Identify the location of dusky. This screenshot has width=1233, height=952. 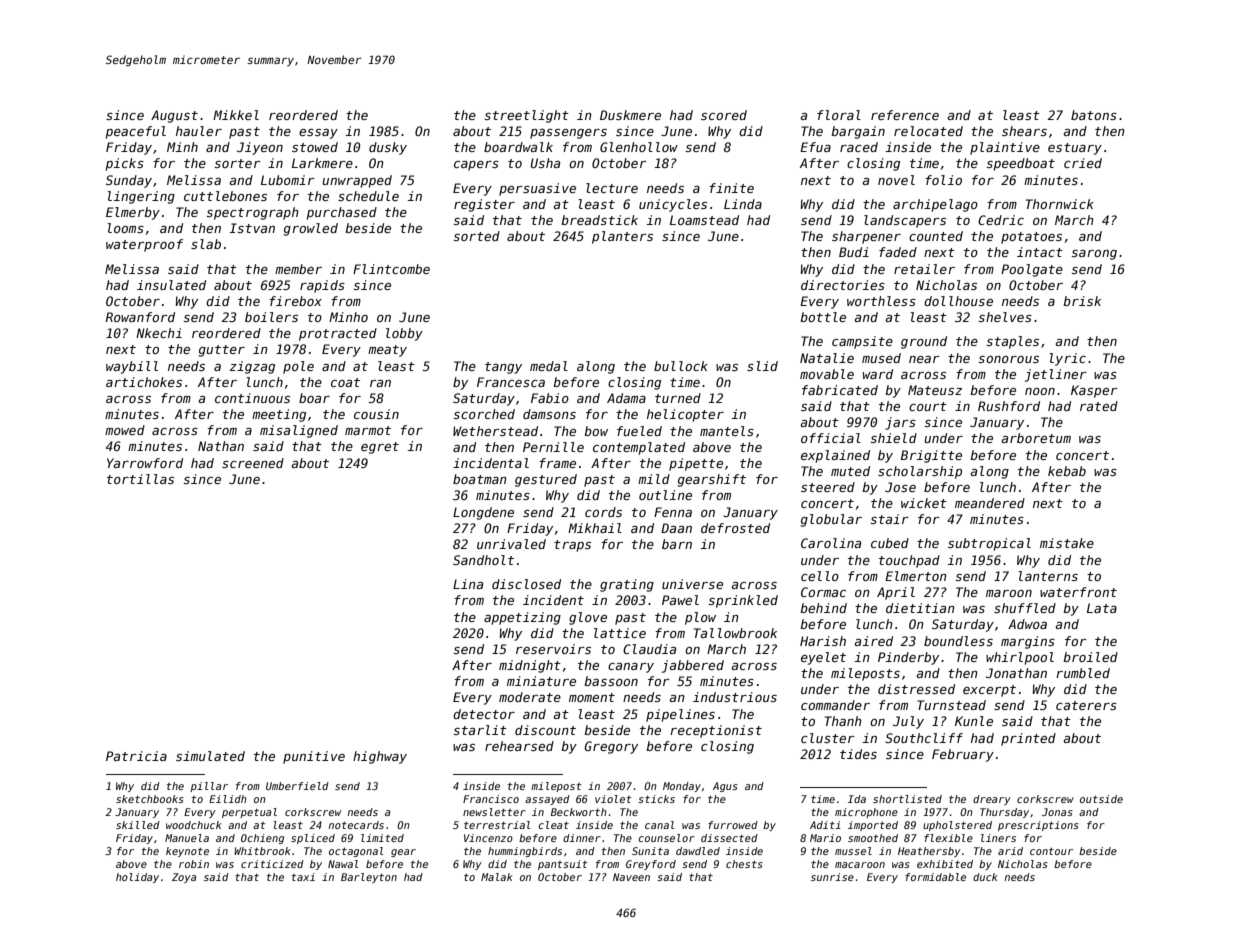
(388, 148).
